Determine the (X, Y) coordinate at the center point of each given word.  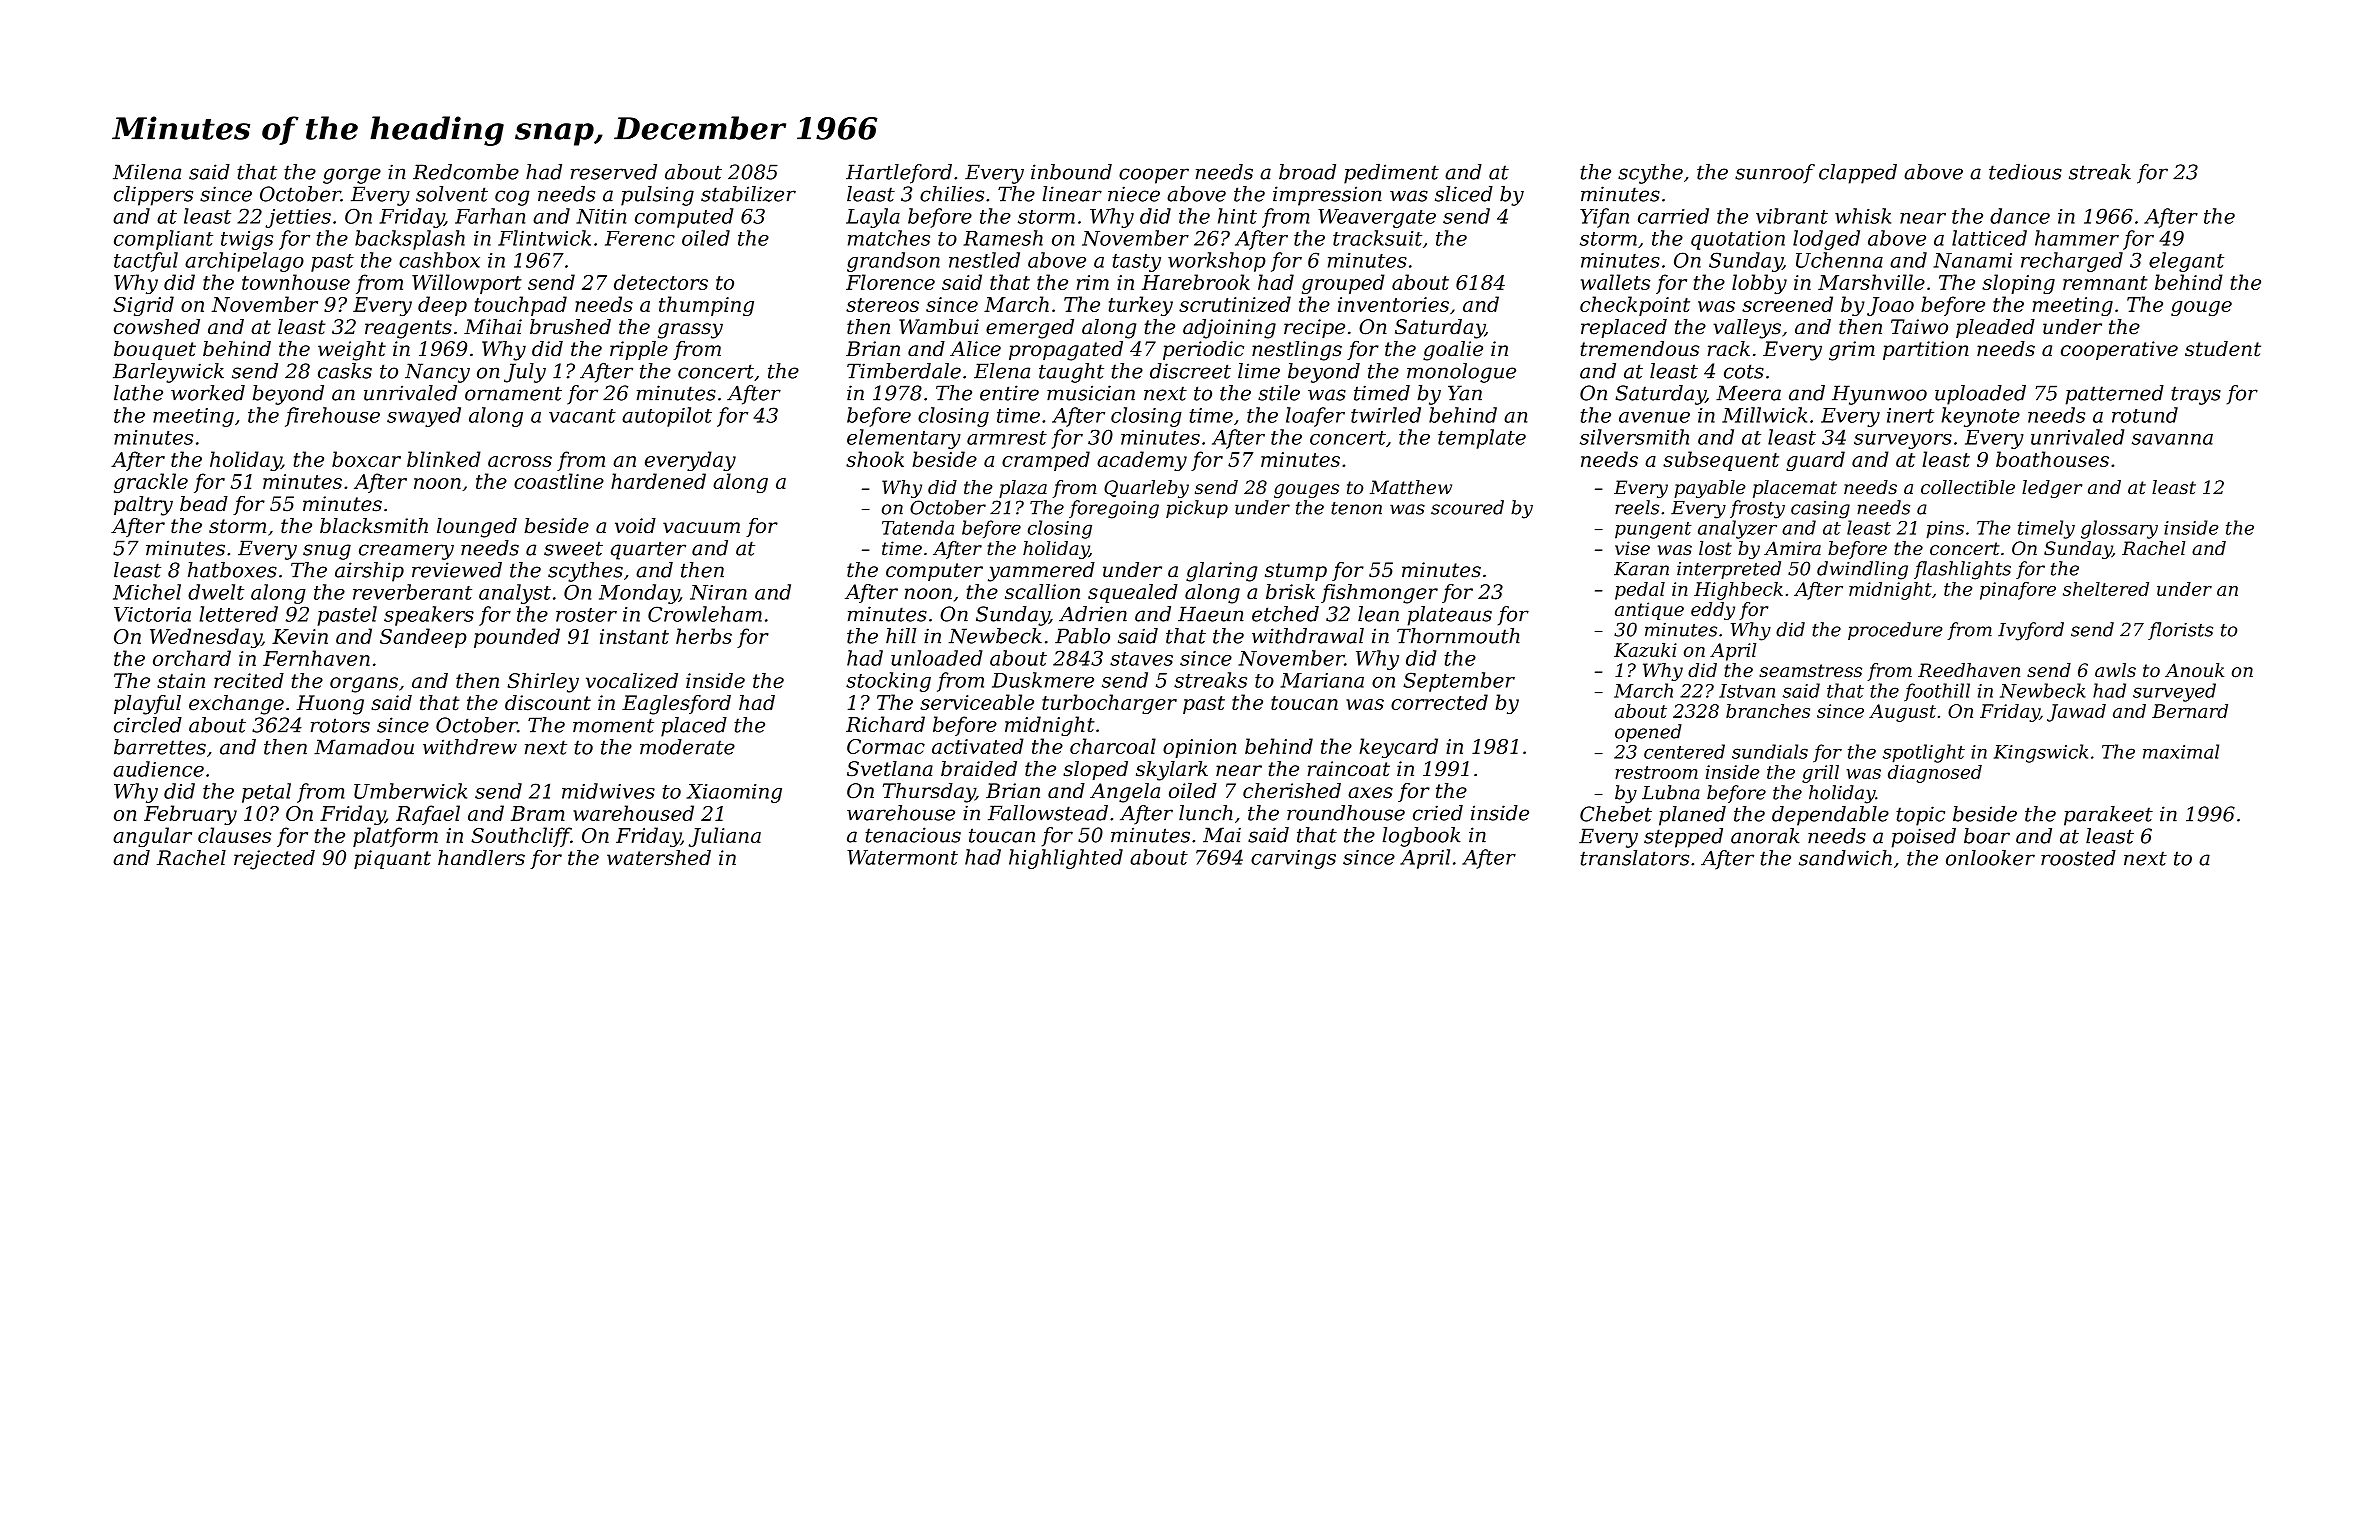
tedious (2025, 172)
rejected (274, 860)
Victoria (152, 614)
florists (2180, 631)
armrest (1007, 438)
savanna (2172, 439)
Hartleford (899, 174)
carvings (1293, 859)
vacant (582, 416)
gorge (352, 176)
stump (1296, 572)
